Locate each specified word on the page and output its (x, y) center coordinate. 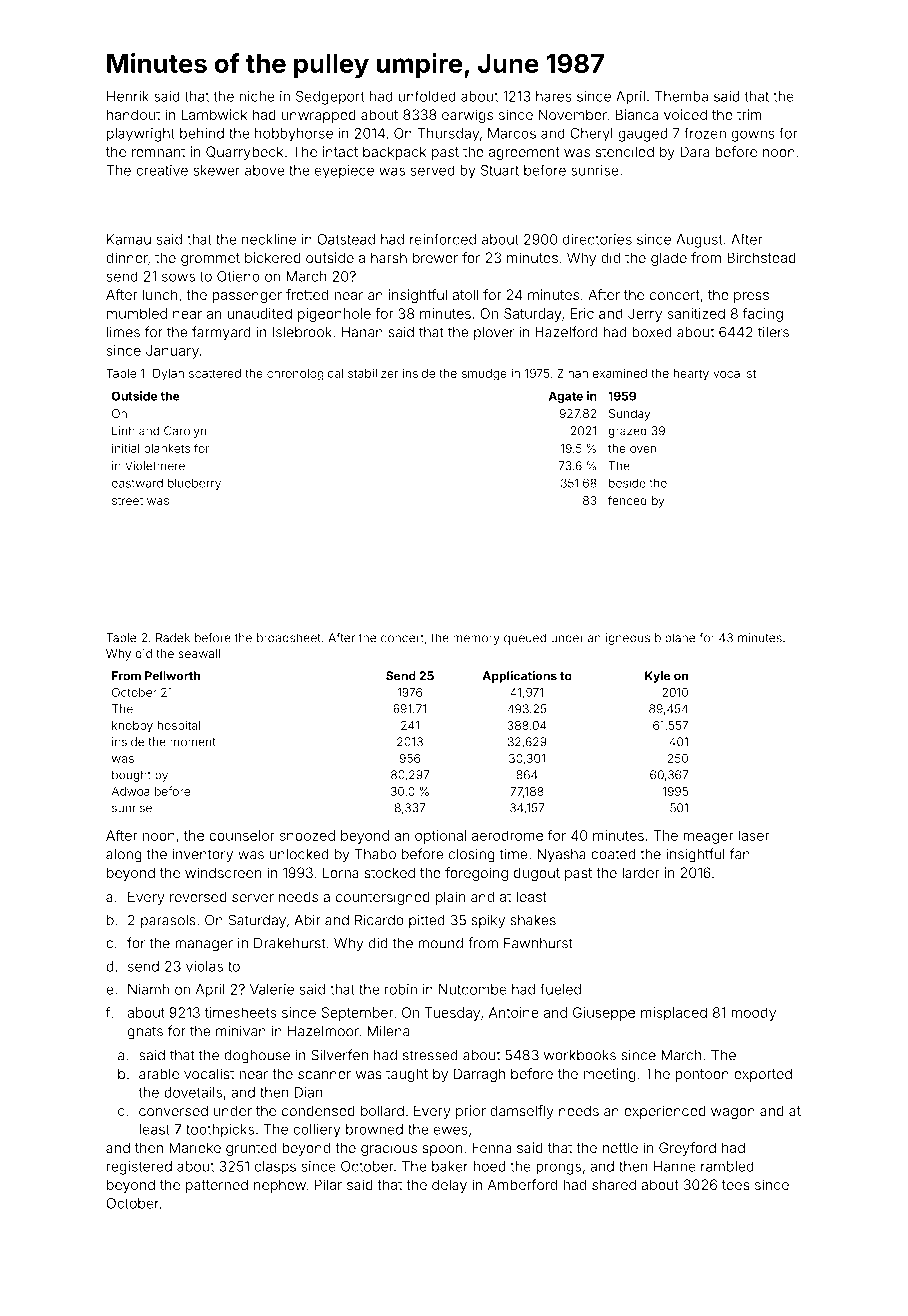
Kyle (658, 677)
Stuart (500, 170)
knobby (132, 726)
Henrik (128, 96)
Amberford (522, 1184)
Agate (566, 397)
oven (643, 449)
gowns (753, 136)
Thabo (375, 854)
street (127, 501)
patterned (217, 1186)
